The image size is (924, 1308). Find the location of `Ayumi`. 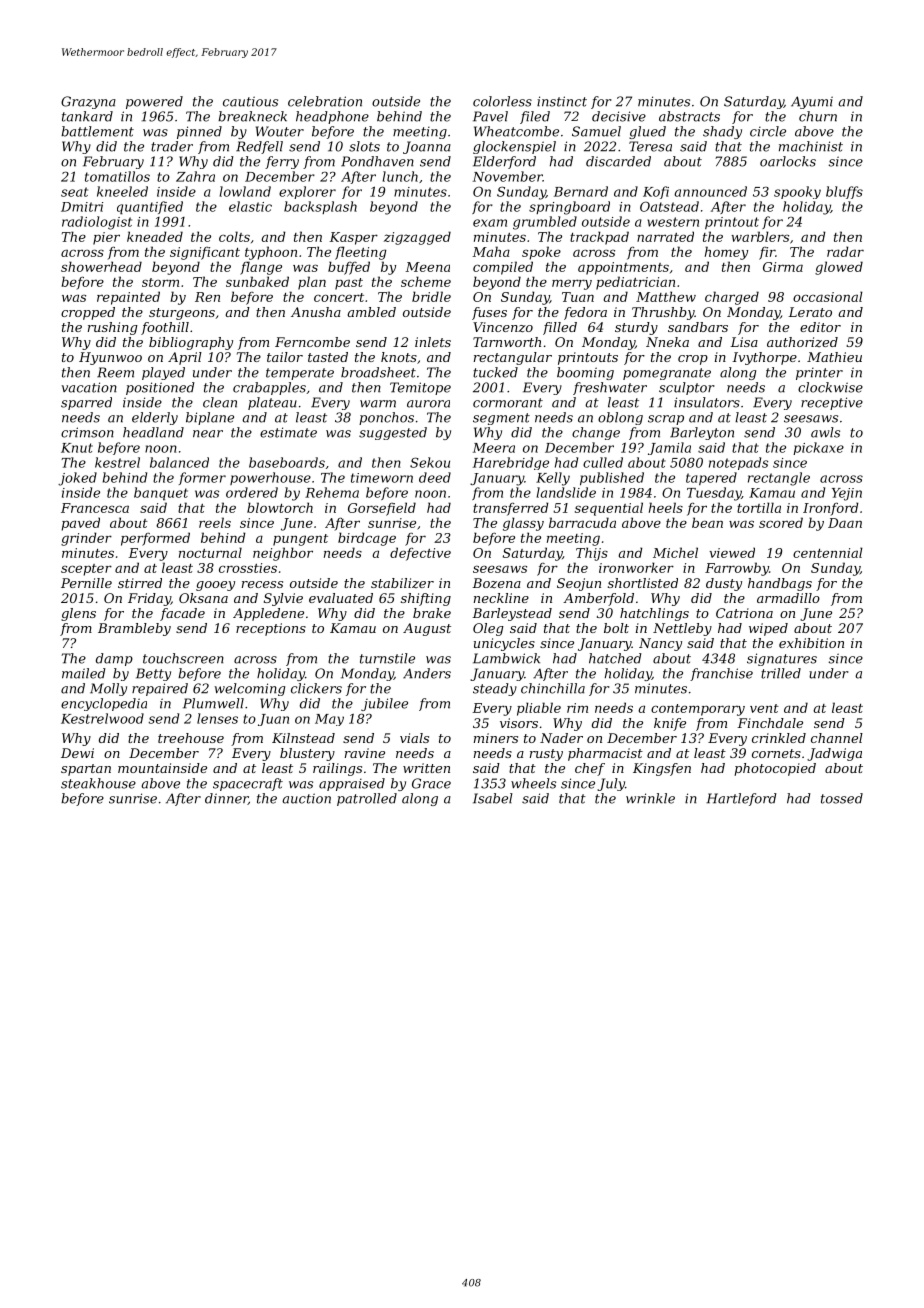

Ayumi is located at coordinates (812, 102).
